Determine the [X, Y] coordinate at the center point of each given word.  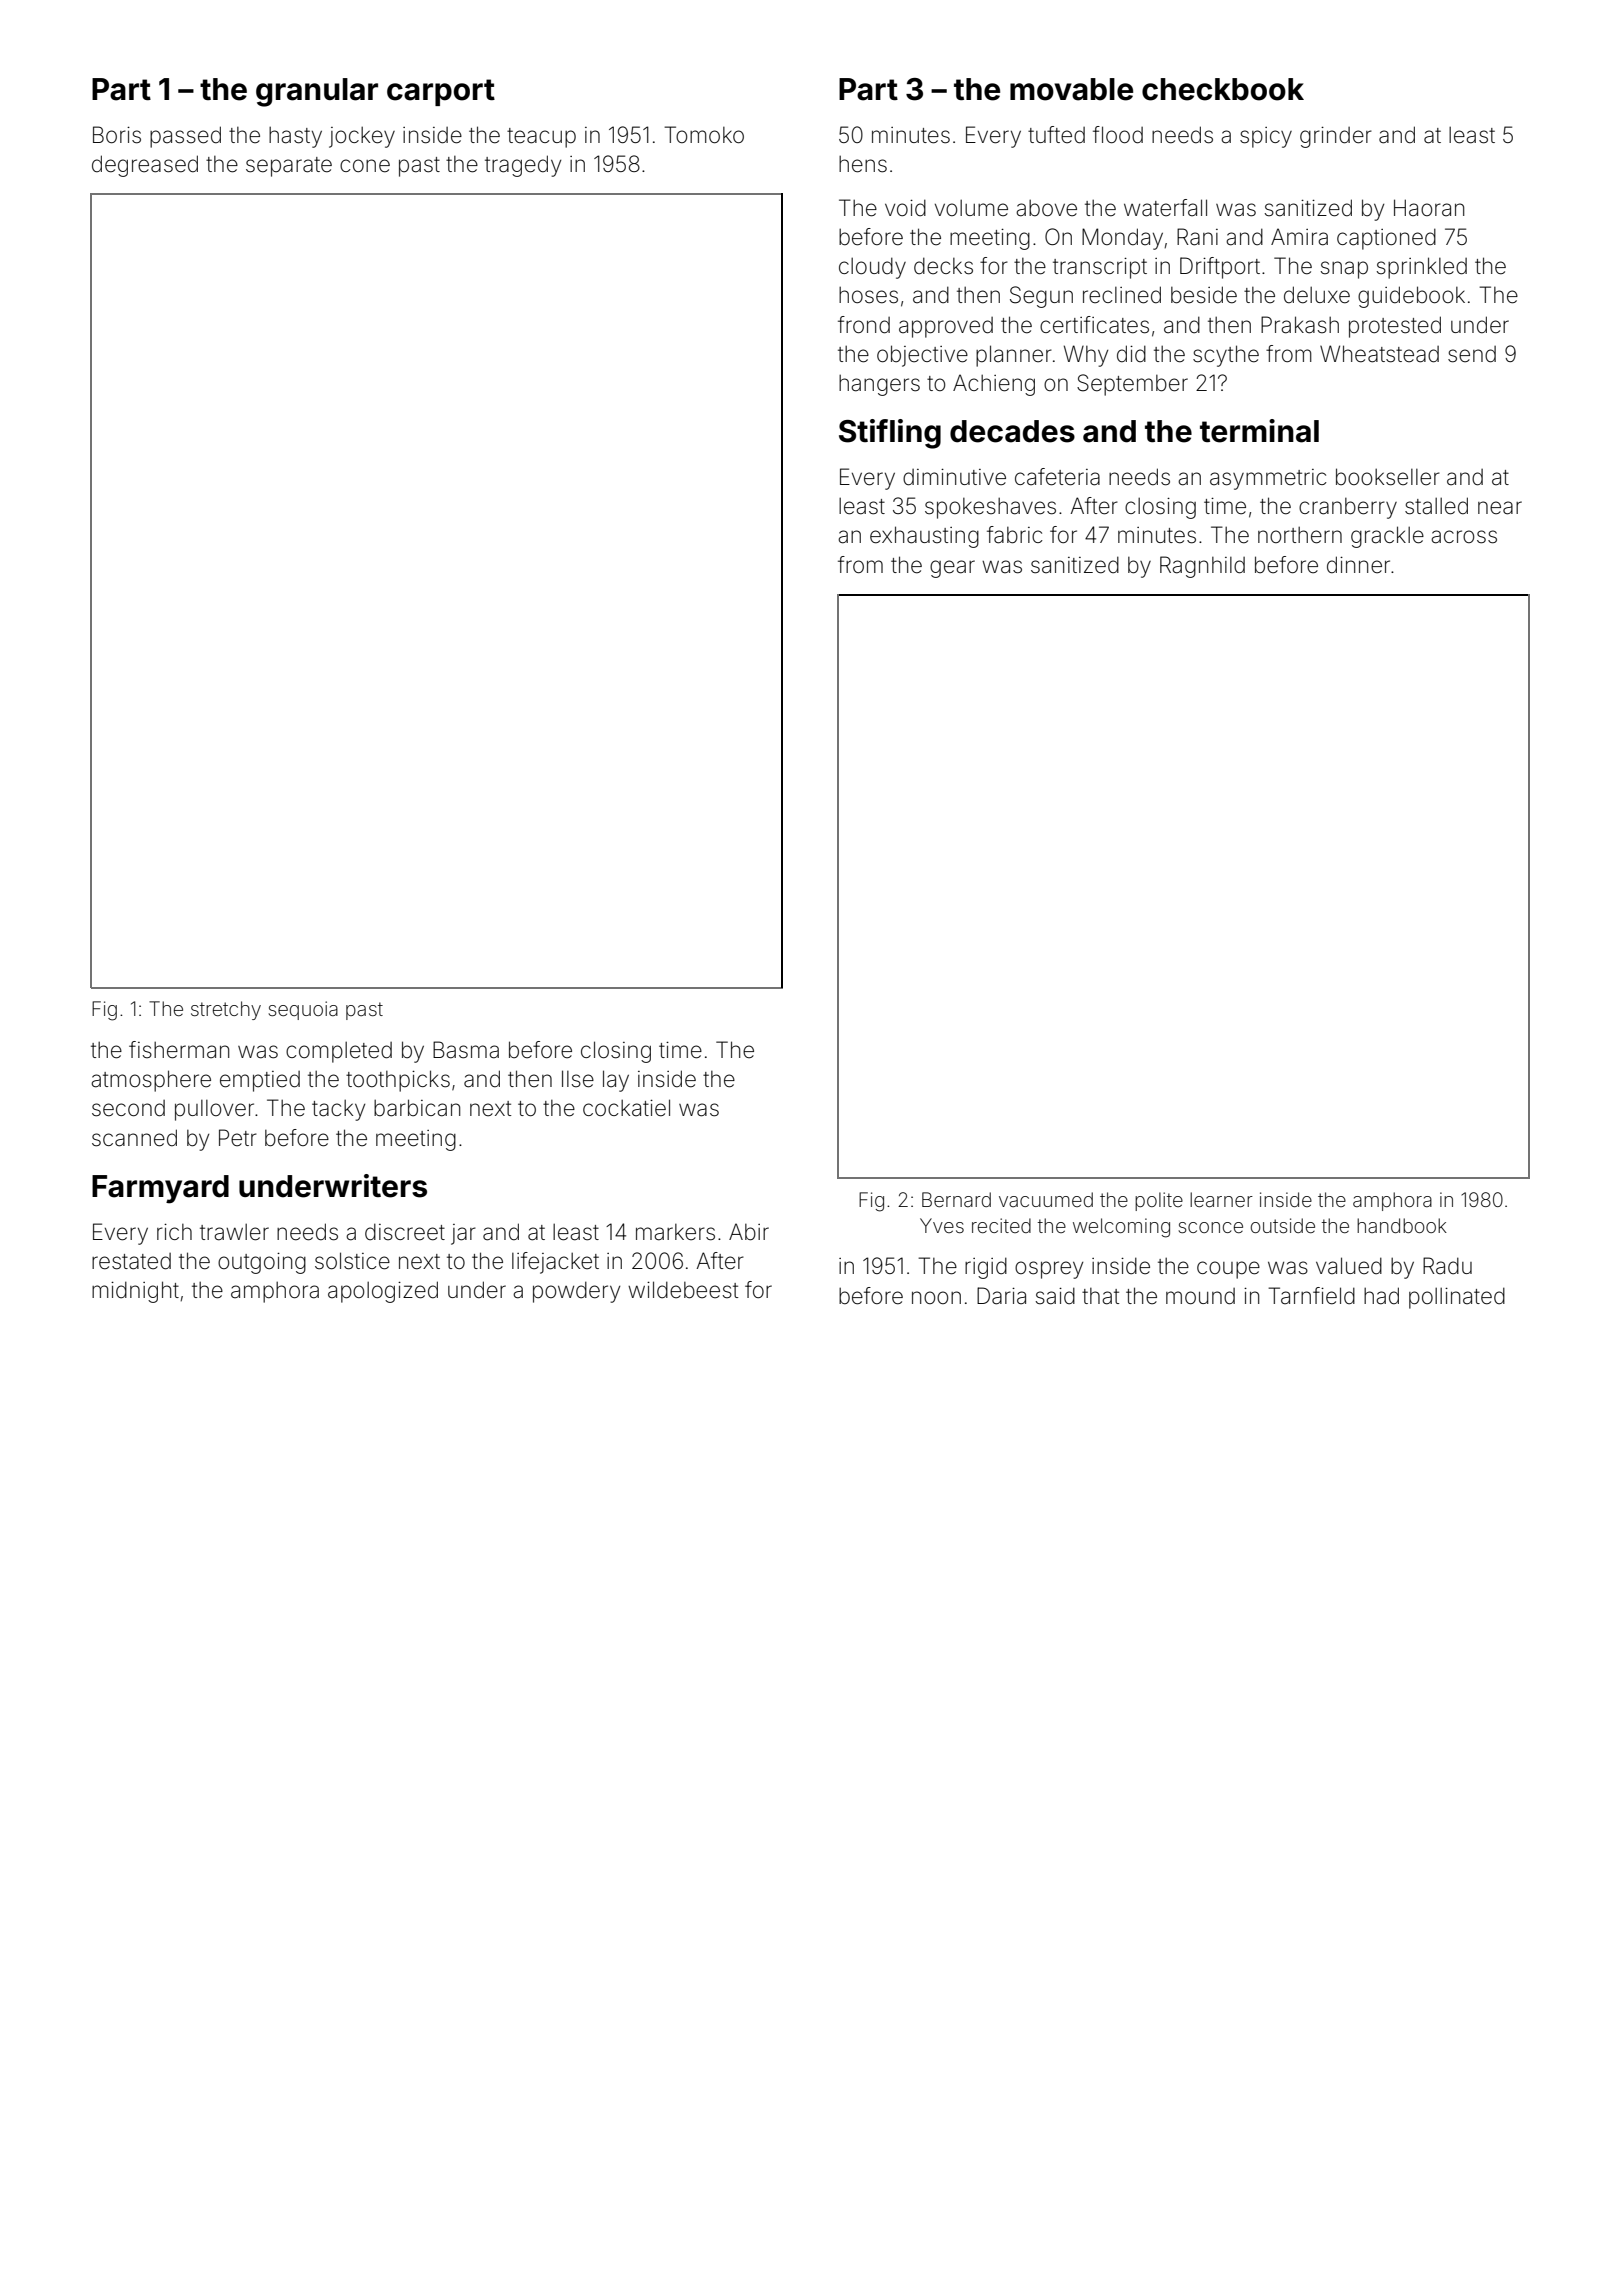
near [1500, 508]
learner [1221, 1199]
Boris [117, 135]
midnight [135, 1292]
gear [952, 569]
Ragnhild [1202, 567]
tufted [1056, 135]
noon [936, 1297]
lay [616, 1081]
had [1381, 1296]
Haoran [1429, 208]
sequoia [303, 1010]
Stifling [890, 434]
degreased [145, 166]
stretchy [226, 1010]
